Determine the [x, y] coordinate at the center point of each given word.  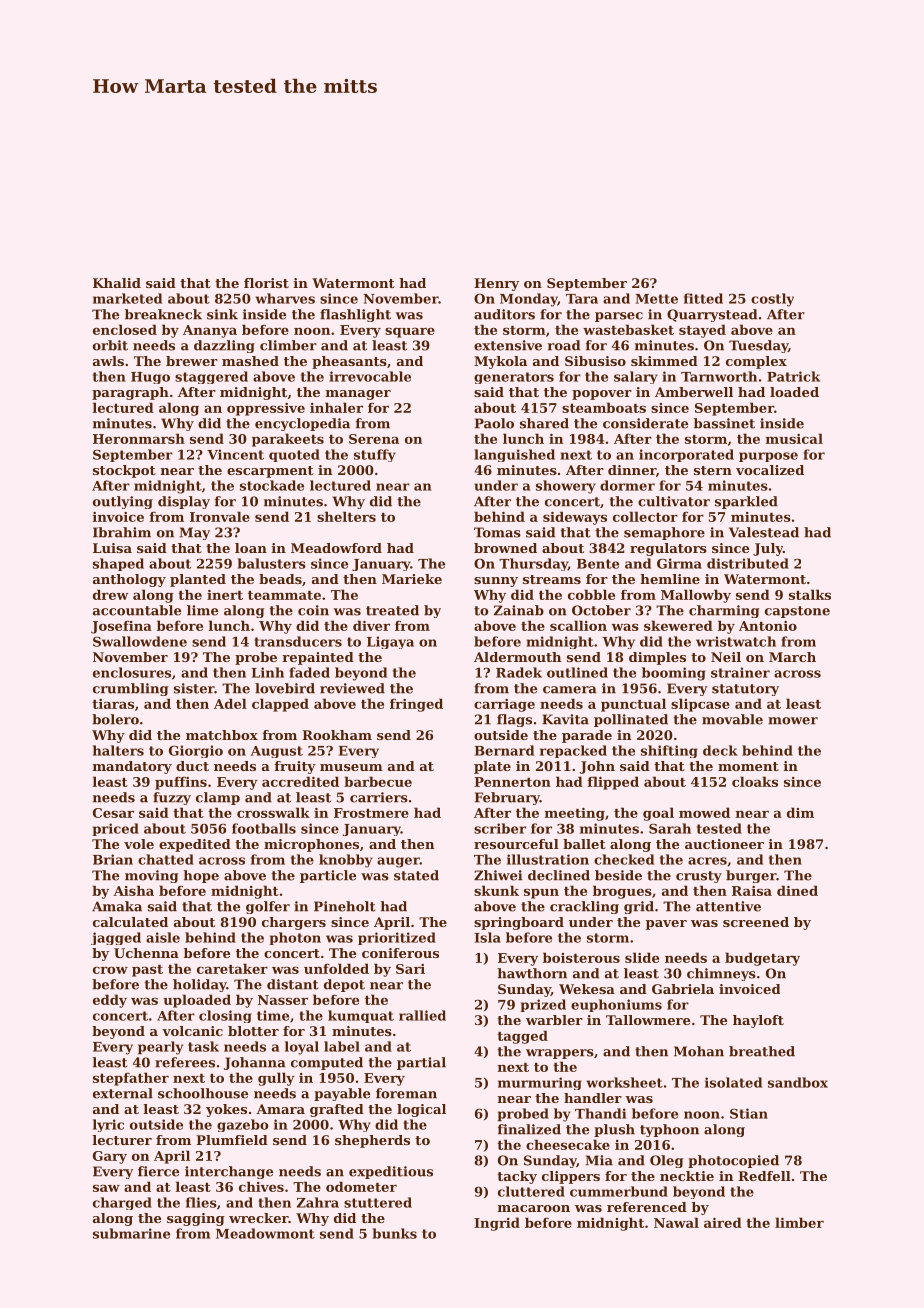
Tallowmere [648, 1020]
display [184, 502]
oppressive [266, 409]
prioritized [397, 938]
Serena [374, 439]
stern [713, 470]
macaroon [534, 1208]
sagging [196, 1219]
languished [514, 455]
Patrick [793, 376]
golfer [268, 907]
